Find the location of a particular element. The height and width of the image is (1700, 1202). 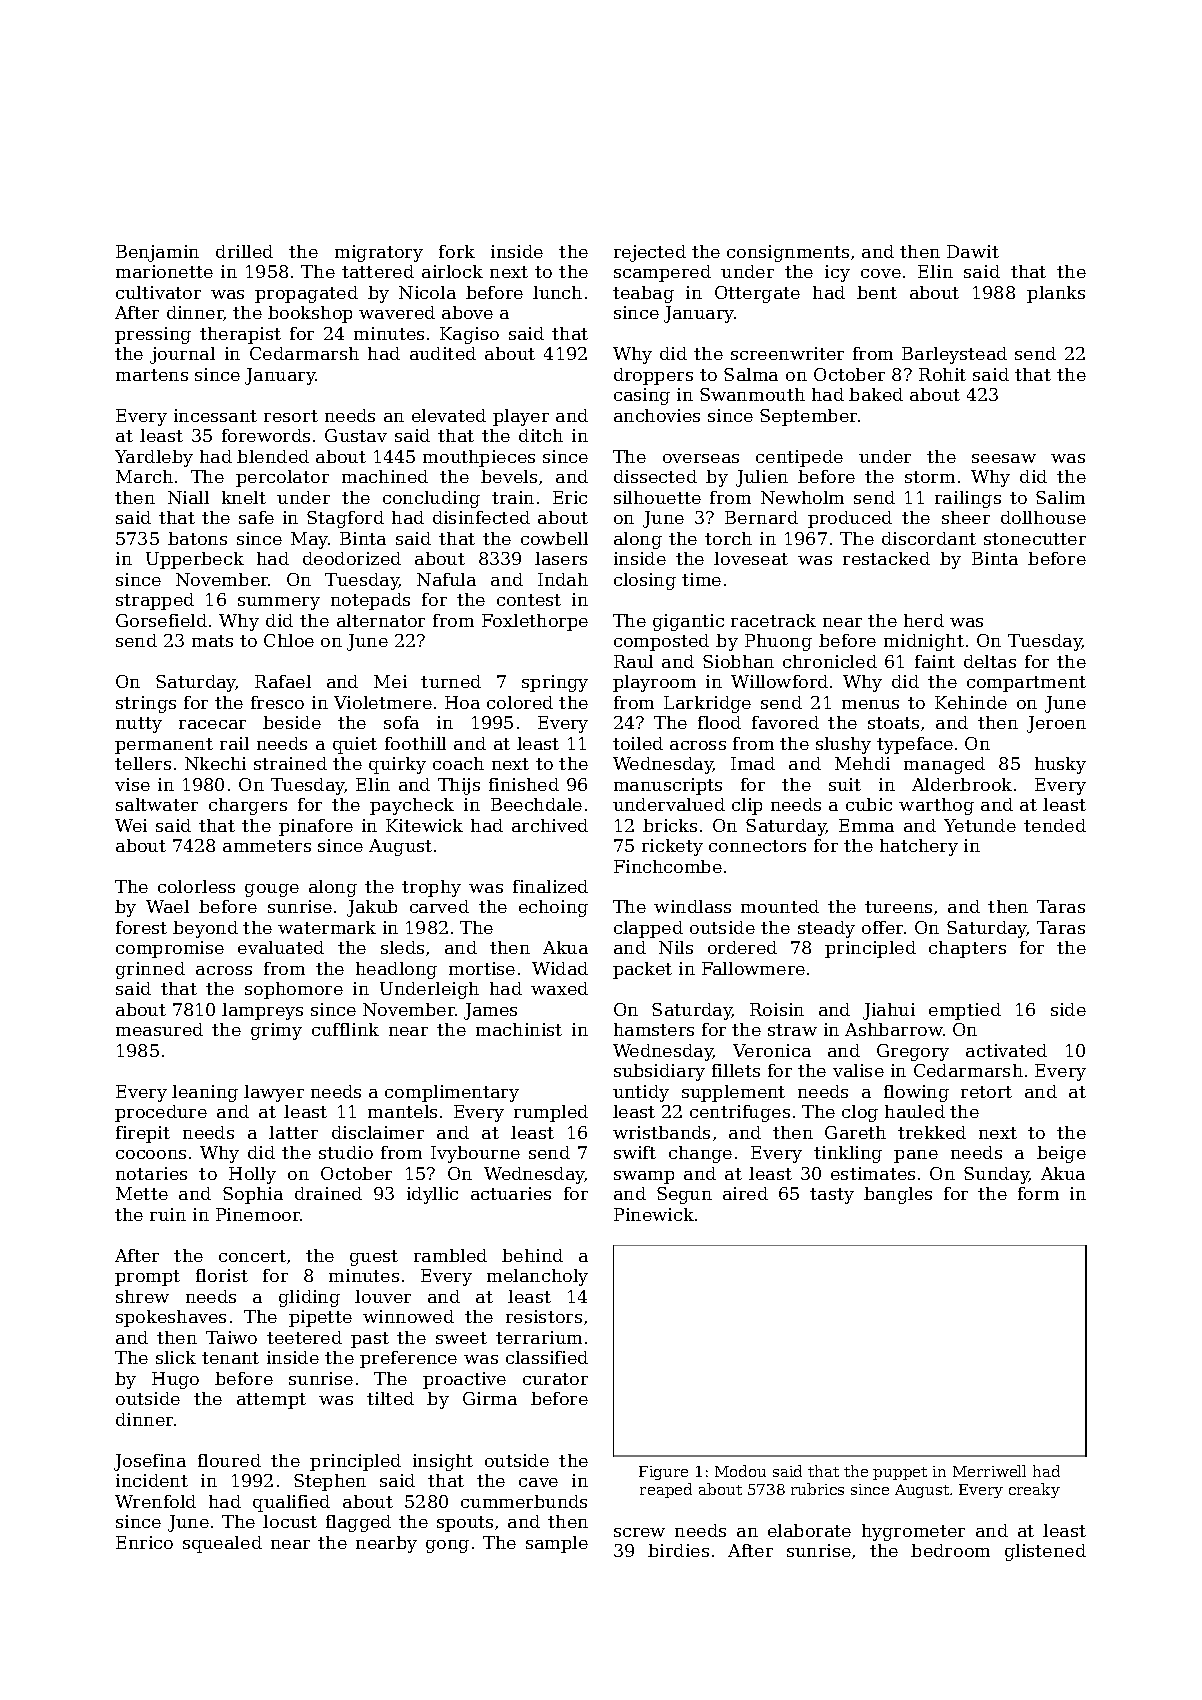

discordant is located at coordinates (929, 538).
